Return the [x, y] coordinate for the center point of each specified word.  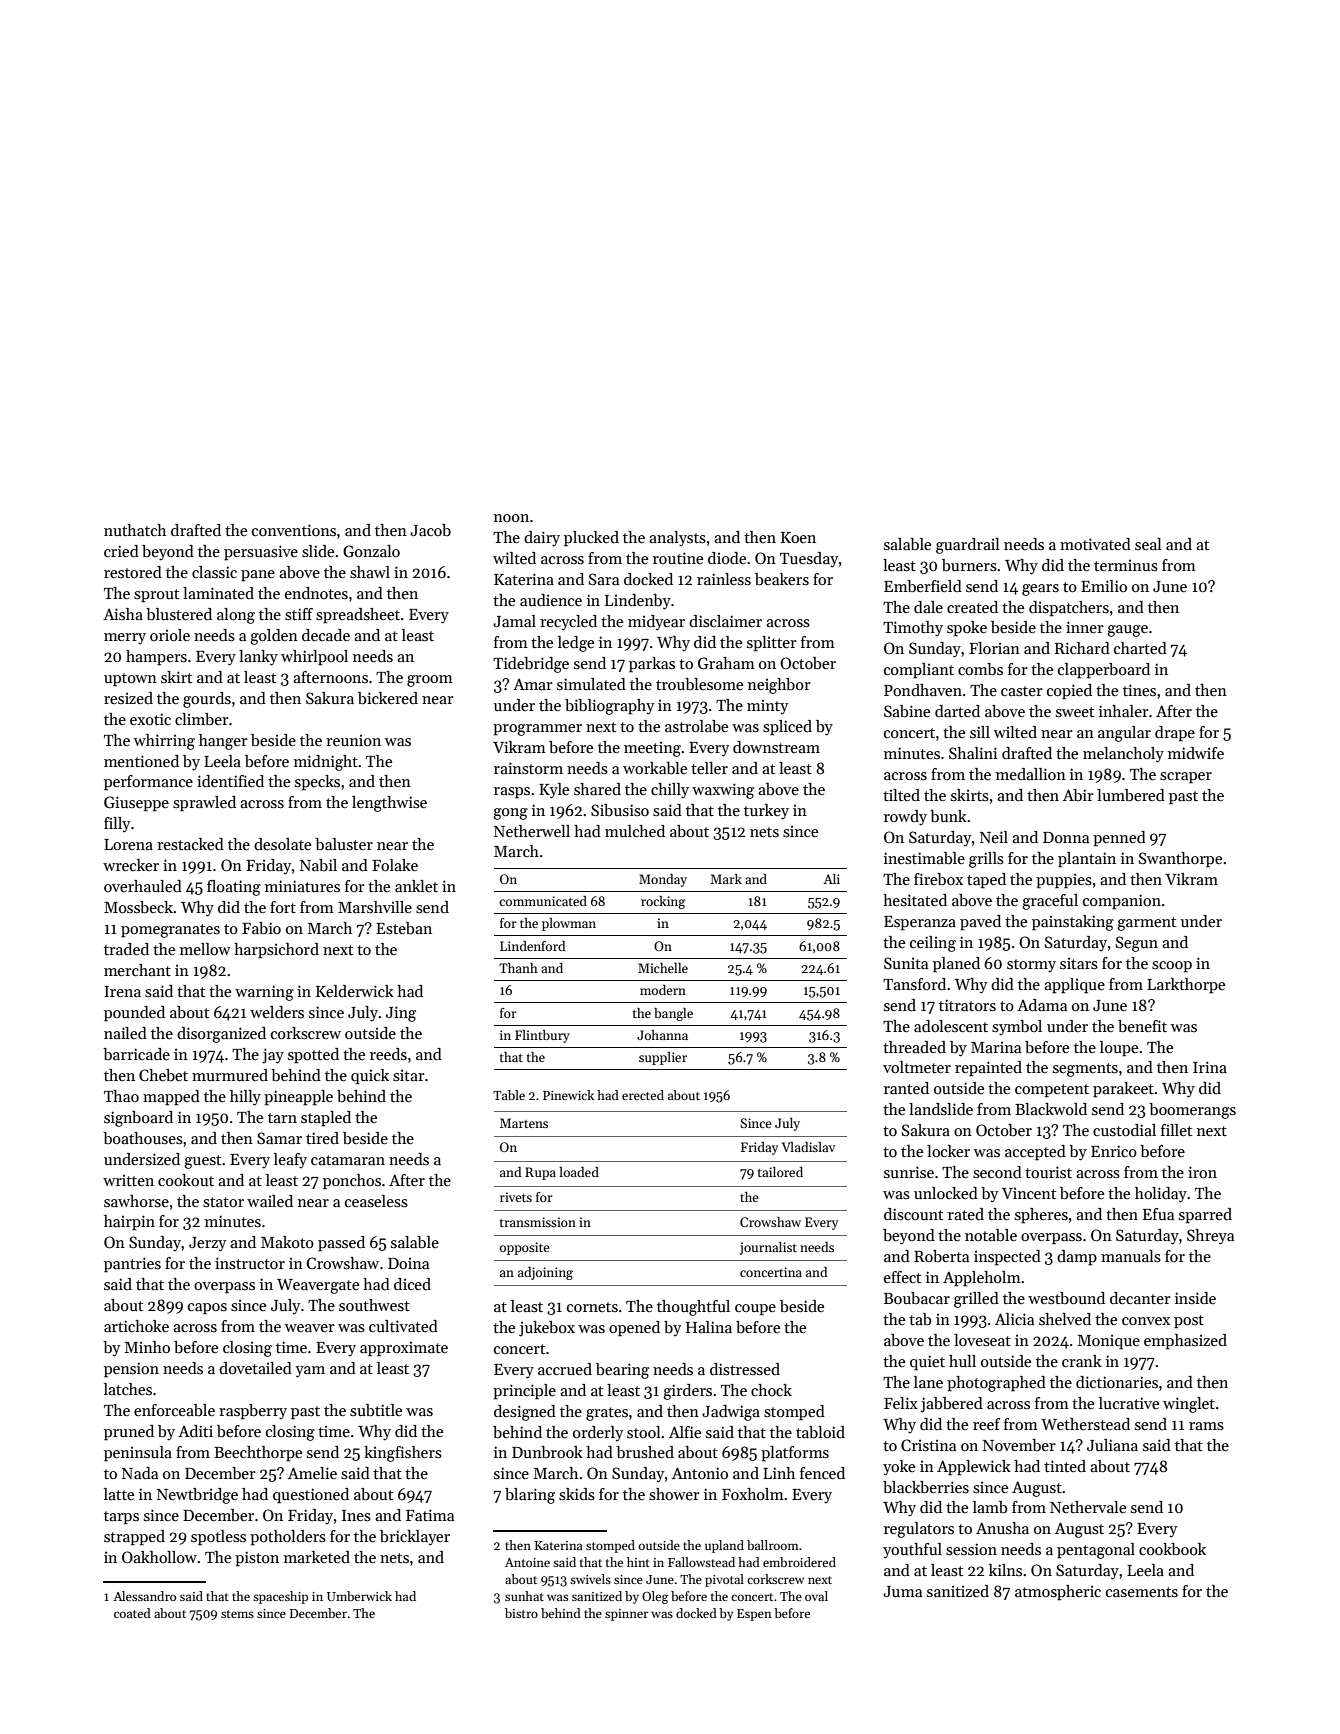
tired [322, 1138]
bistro [521, 1613]
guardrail [968, 546]
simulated [591, 684]
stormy [1031, 966]
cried [121, 551]
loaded [579, 1172]
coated [132, 1613]
